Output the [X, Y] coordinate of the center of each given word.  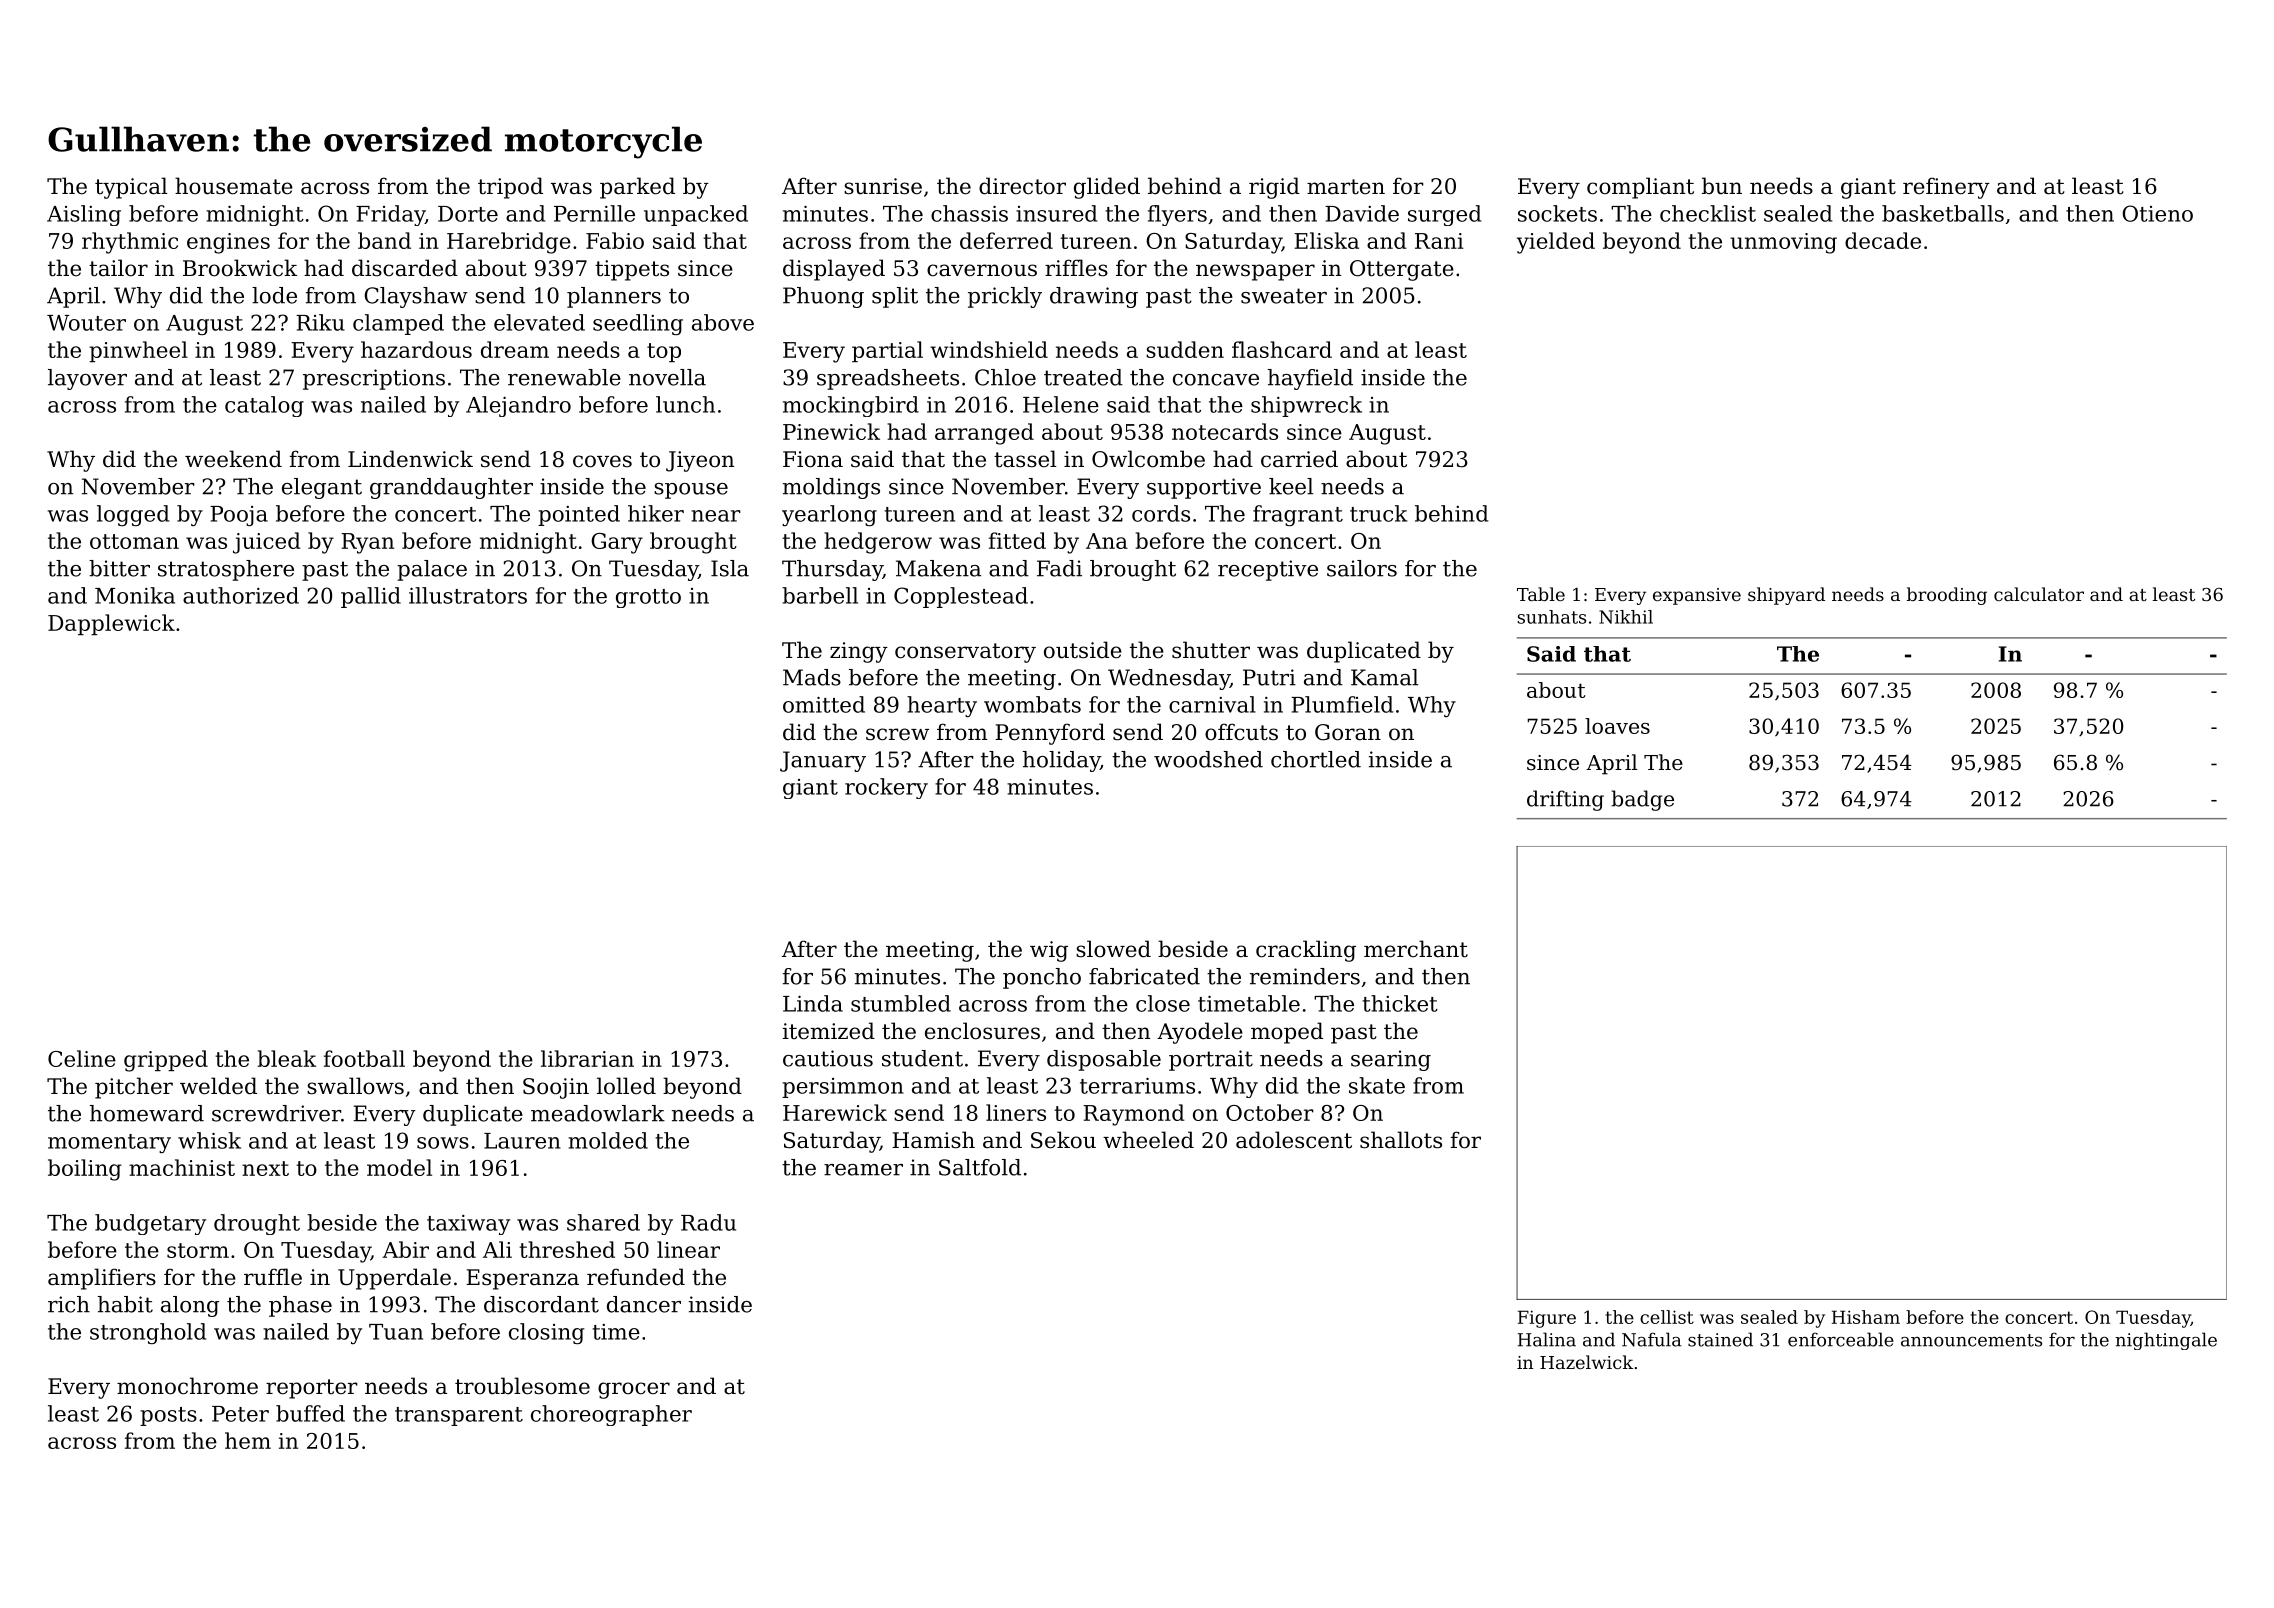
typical [131, 188]
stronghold [148, 1333]
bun [1722, 186]
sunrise [883, 186]
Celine [82, 1058]
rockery [886, 788]
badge [1642, 800]
